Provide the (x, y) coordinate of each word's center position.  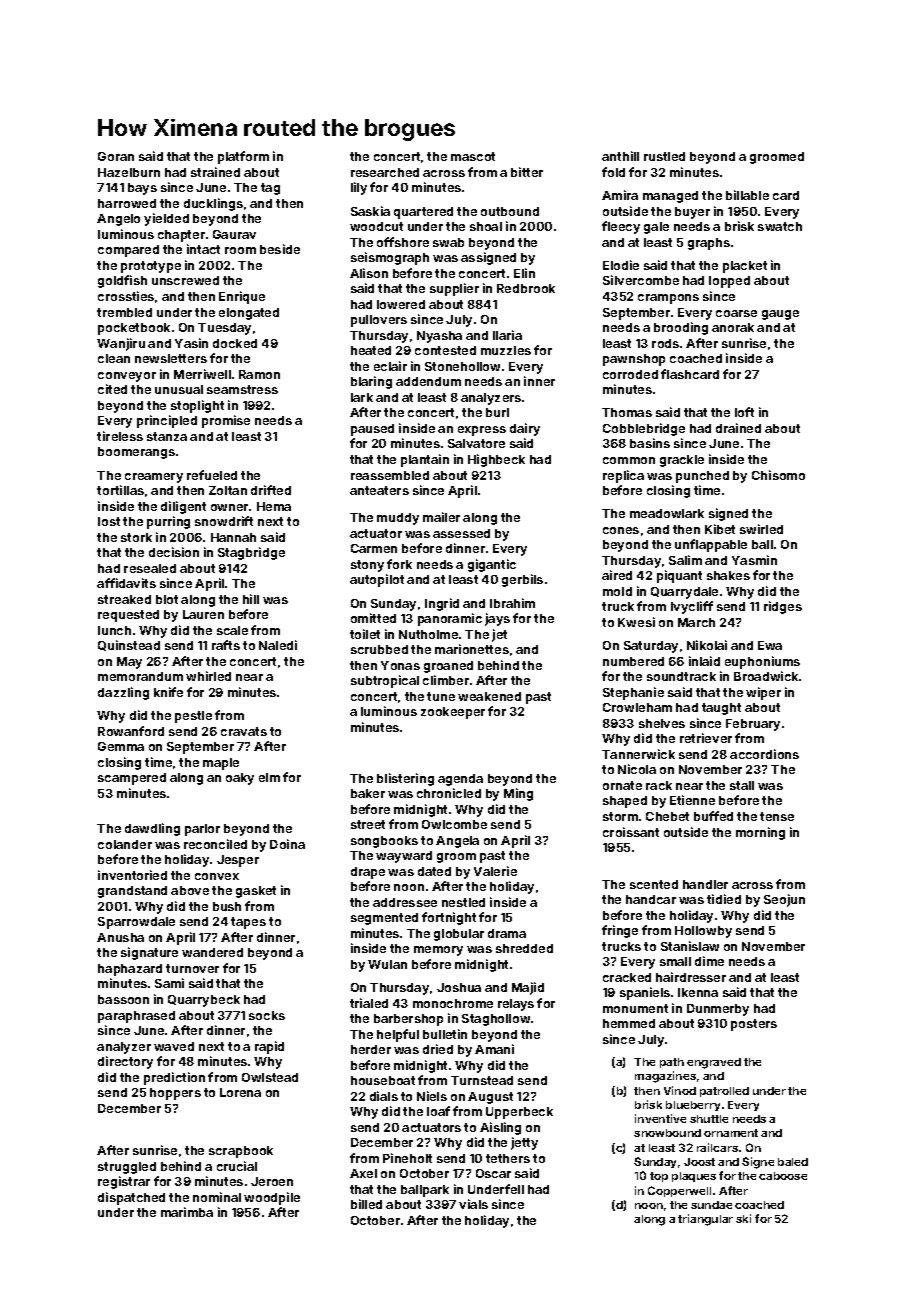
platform (243, 157)
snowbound (667, 1133)
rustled (664, 156)
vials (473, 1204)
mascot (473, 156)
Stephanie (633, 693)
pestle (193, 717)
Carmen (374, 548)
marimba (187, 1212)
